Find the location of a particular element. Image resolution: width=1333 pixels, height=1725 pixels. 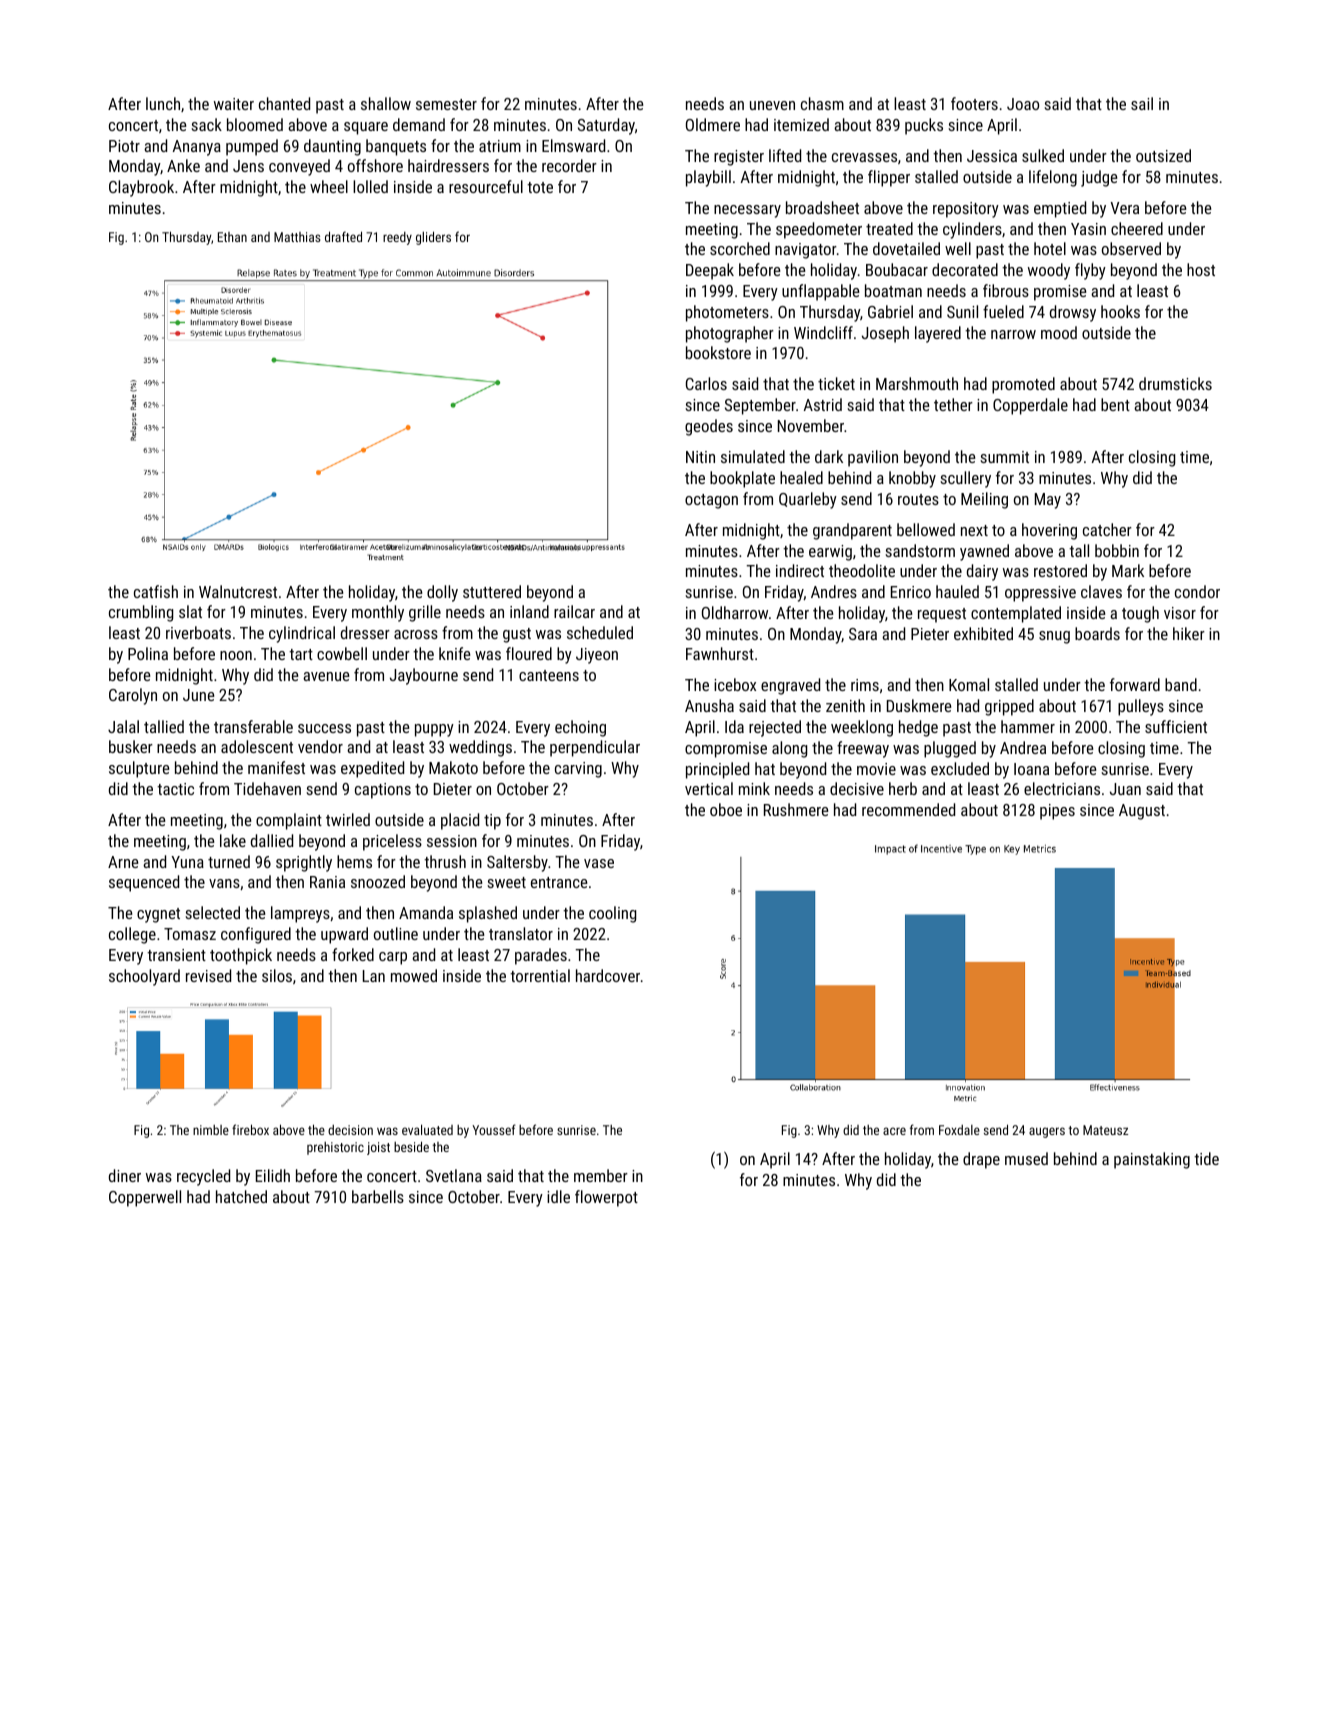

recommended is located at coordinates (908, 809).
